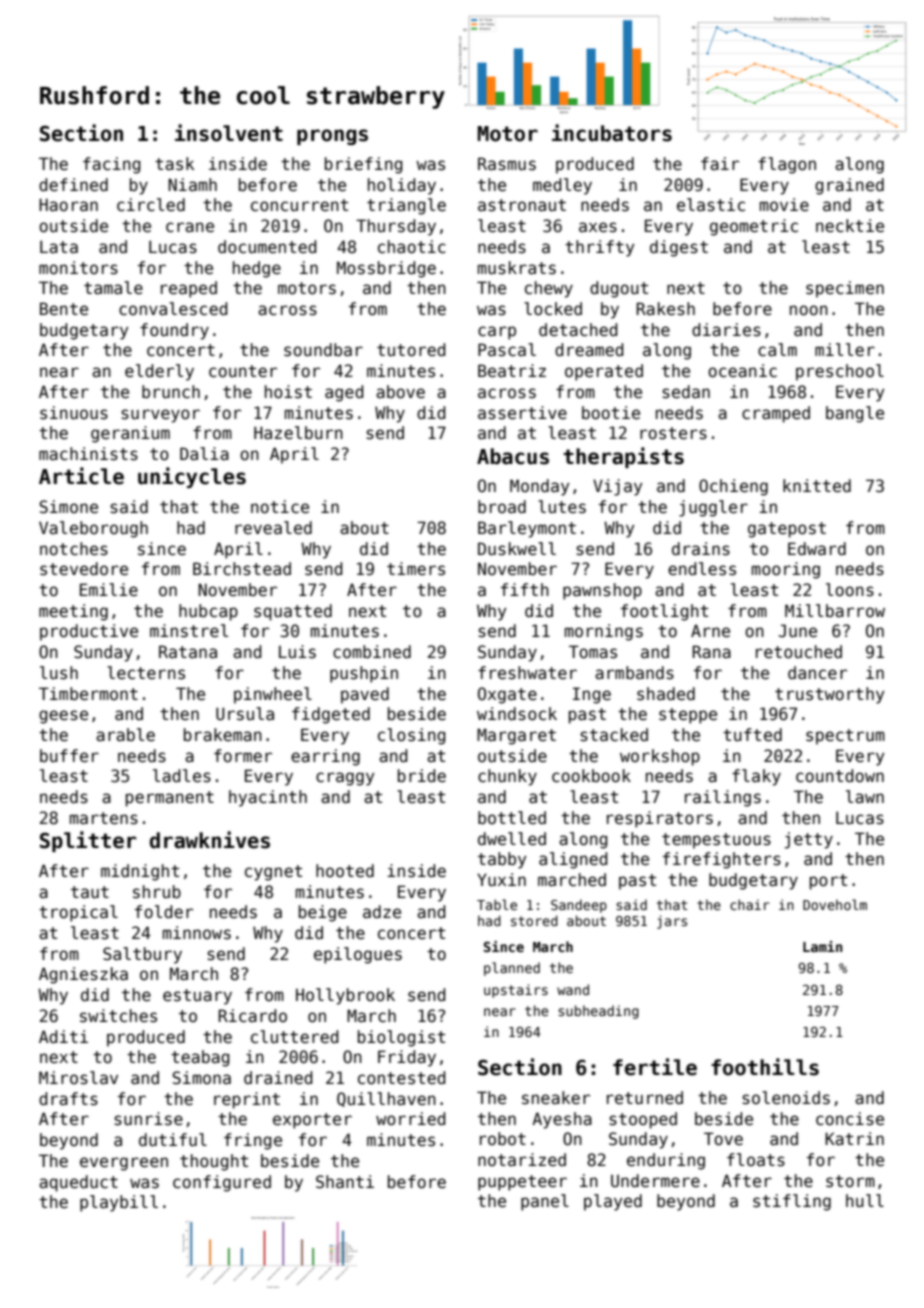  What do you see at coordinates (411, 350) in the page?
I see `tutored` at bounding box center [411, 350].
